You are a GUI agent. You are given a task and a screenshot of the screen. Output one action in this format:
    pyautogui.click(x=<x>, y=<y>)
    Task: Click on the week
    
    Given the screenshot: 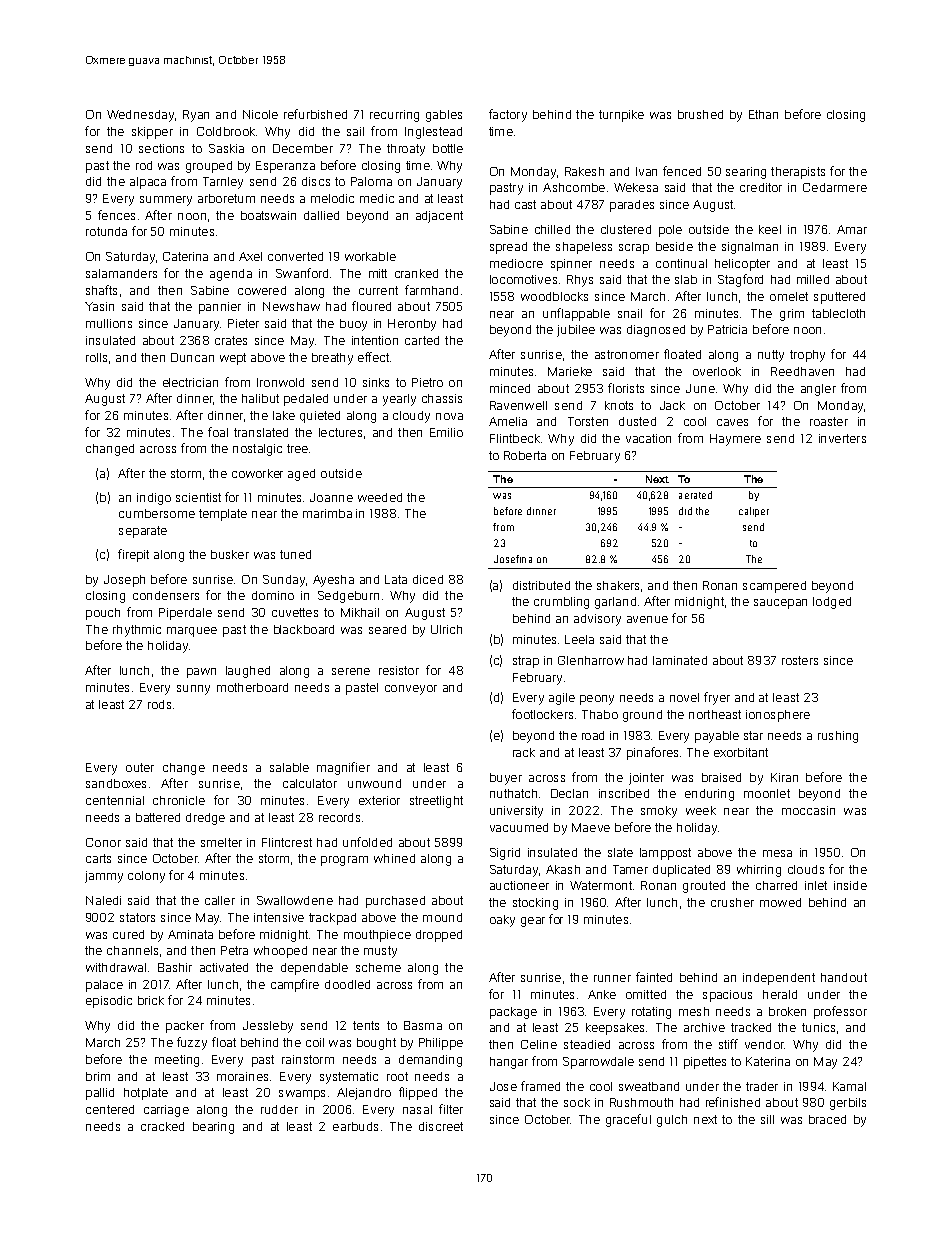 What is the action you would take?
    pyautogui.click(x=701, y=810)
